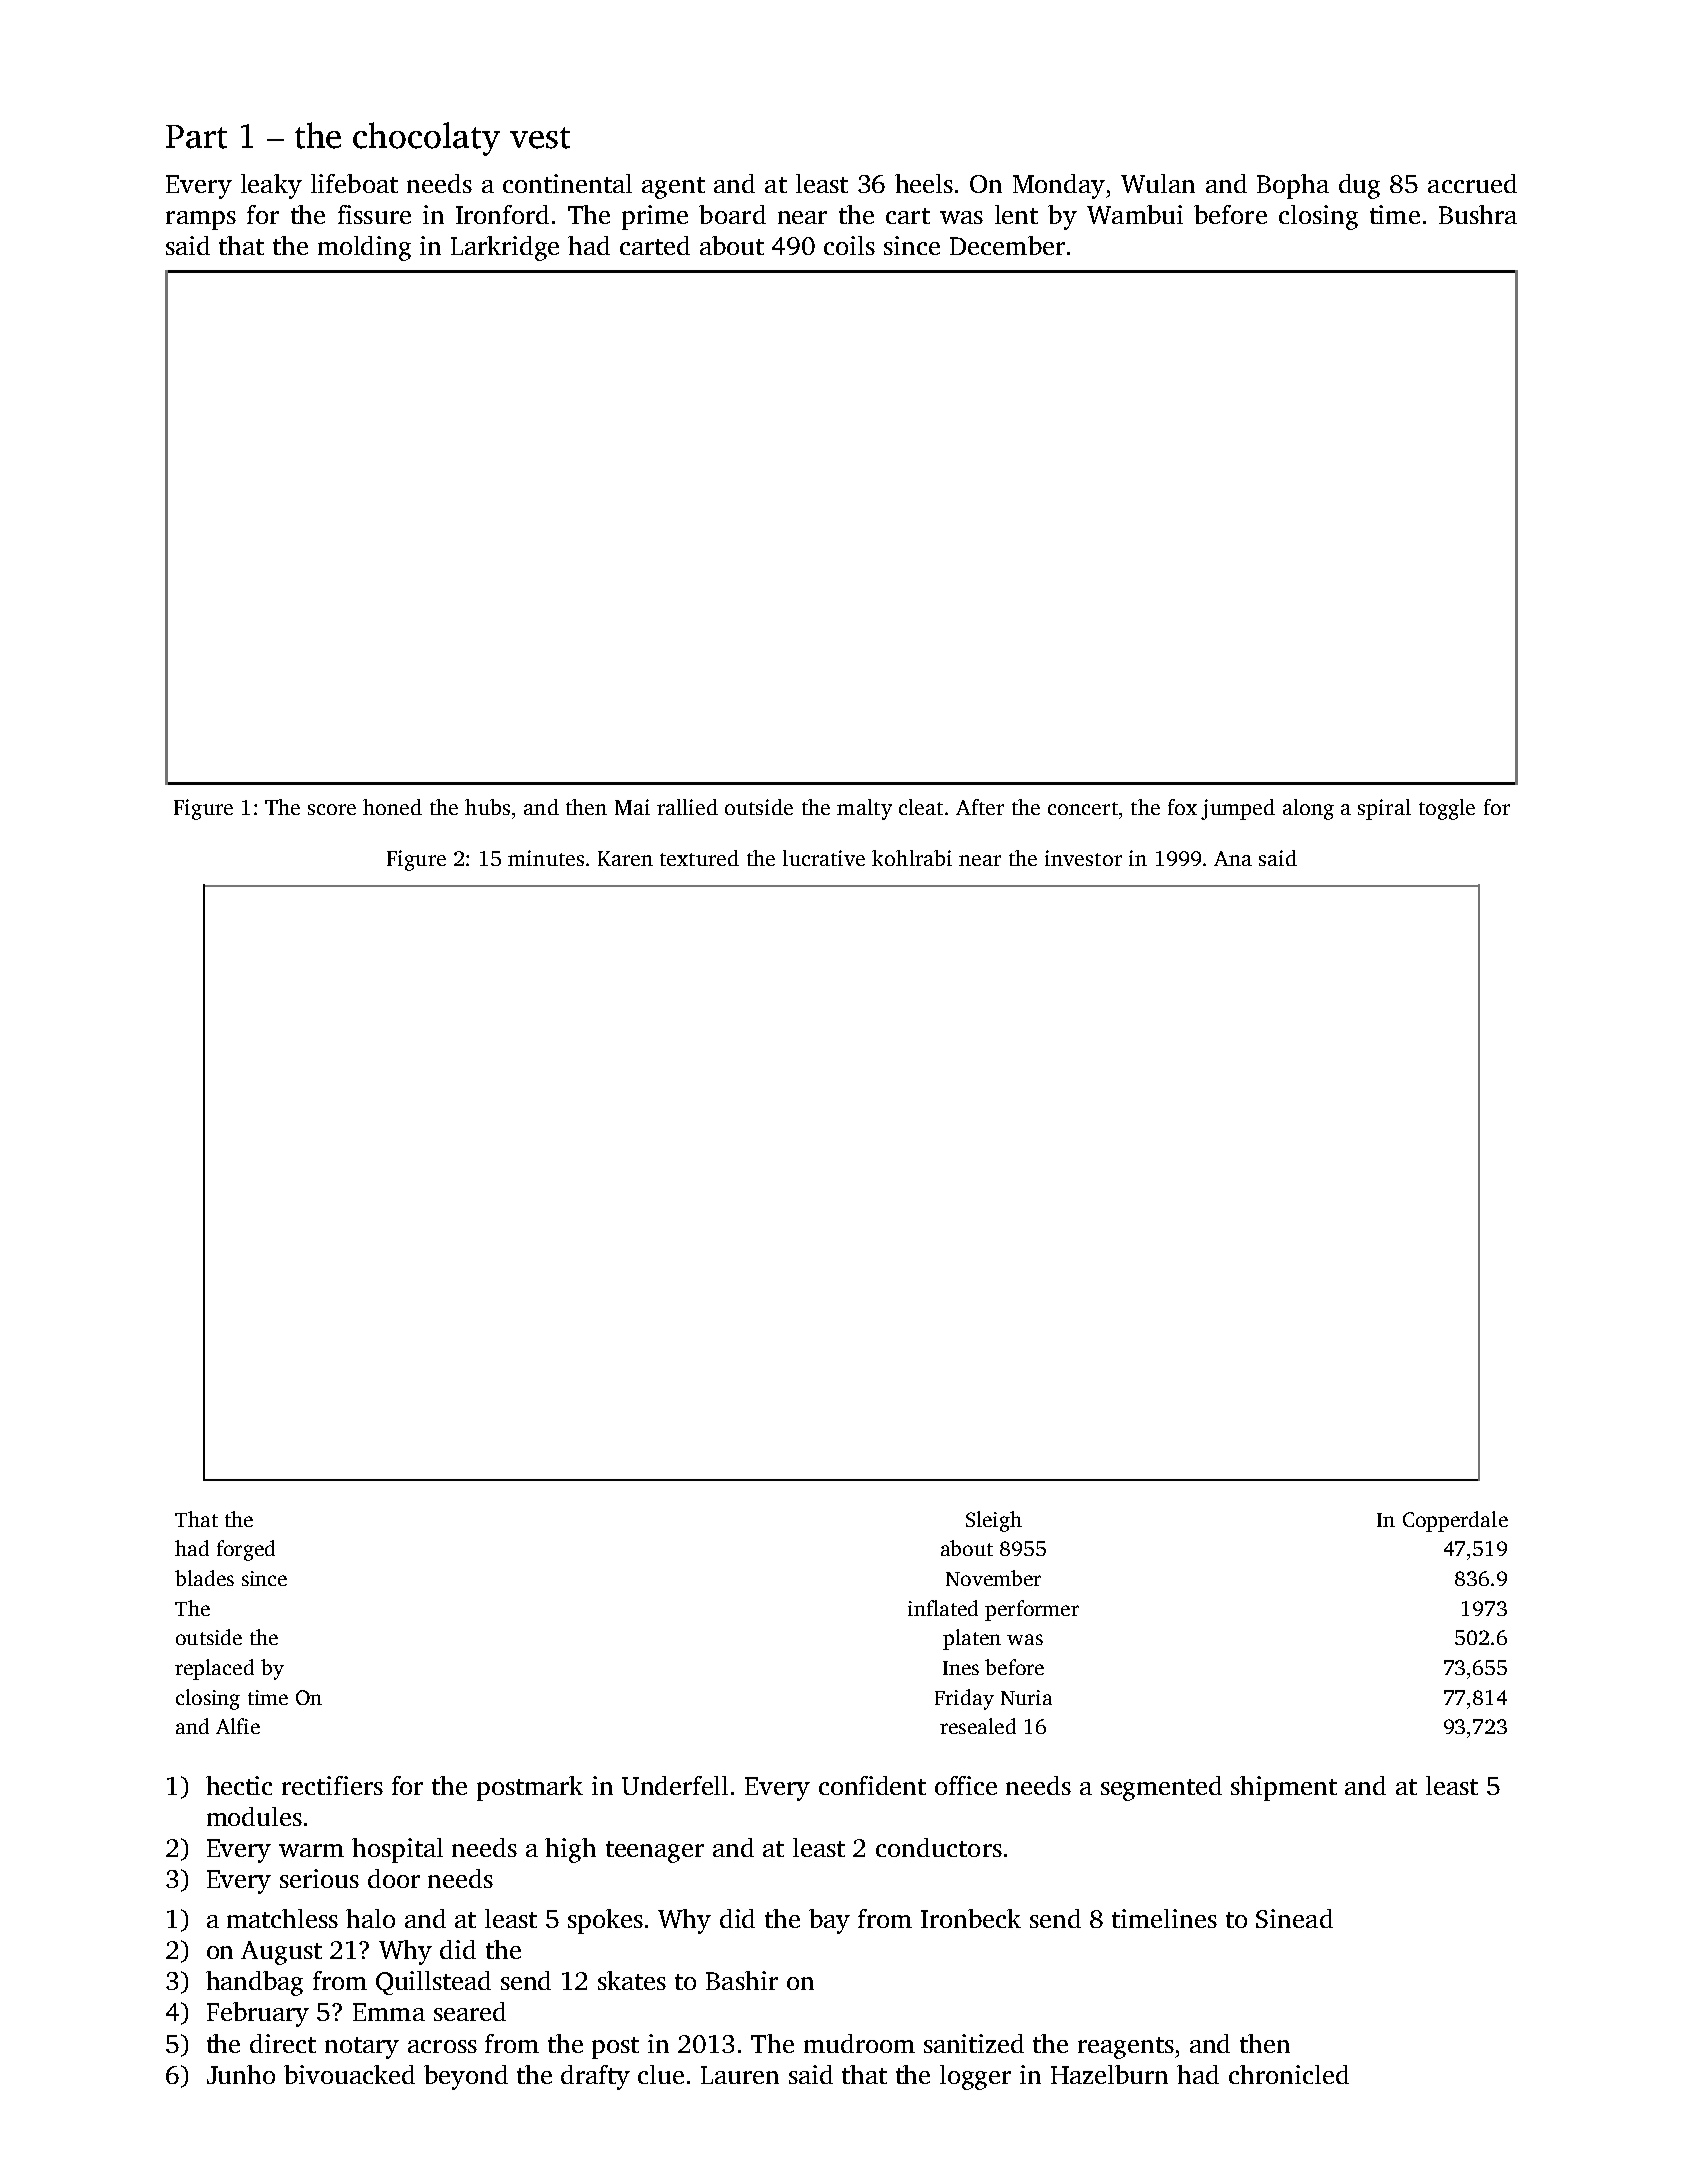  What do you see at coordinates (1478, 214) in the image?
I see `Bushra` at bounding box center [1478, 214].
